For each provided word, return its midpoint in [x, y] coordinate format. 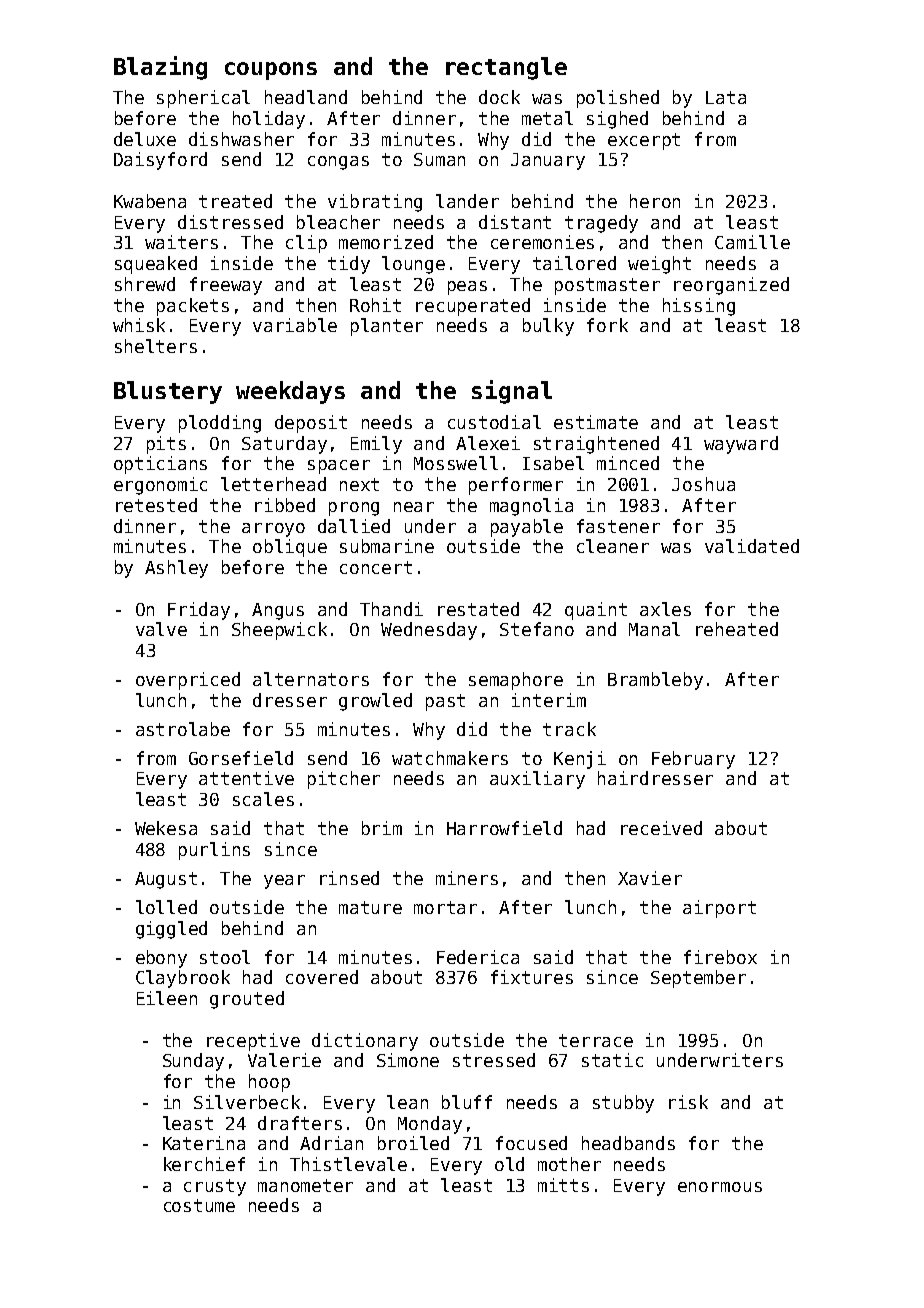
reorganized [731, 286]
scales [263, 799]
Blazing [160, 68]
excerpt [644, 141]
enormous [720, 1187]
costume [199, 1205]
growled [375, 702]
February [693, 760]
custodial [494, 422]
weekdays [290, 392]
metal [547, 118]
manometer [305, 1185]
